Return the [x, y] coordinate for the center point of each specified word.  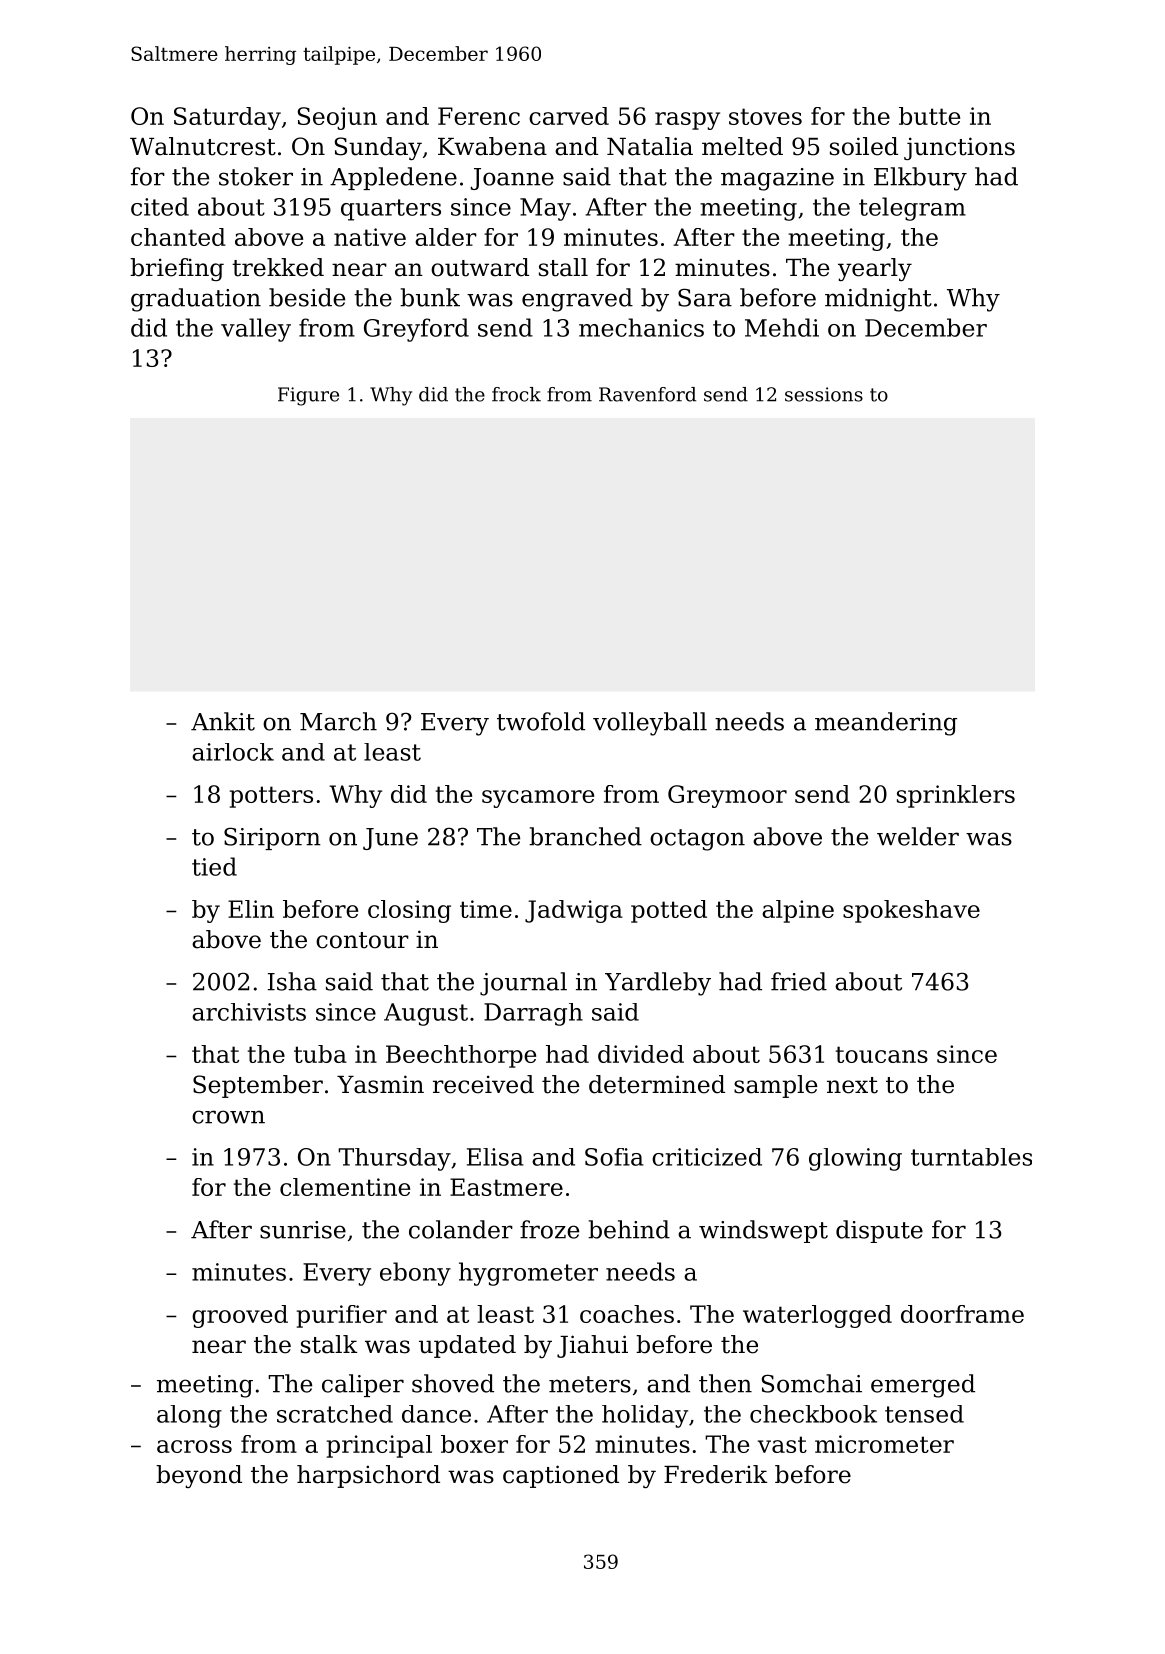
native [370, 237]
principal [379, 1446]
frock [516, 394]
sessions [824, 394]
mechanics [641, 327]
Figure [308, 396]
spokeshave [911, 911]
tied [214, 866]
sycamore [538, 799]
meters [590, 1384]
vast [782, 1444]
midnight [878, 300]
